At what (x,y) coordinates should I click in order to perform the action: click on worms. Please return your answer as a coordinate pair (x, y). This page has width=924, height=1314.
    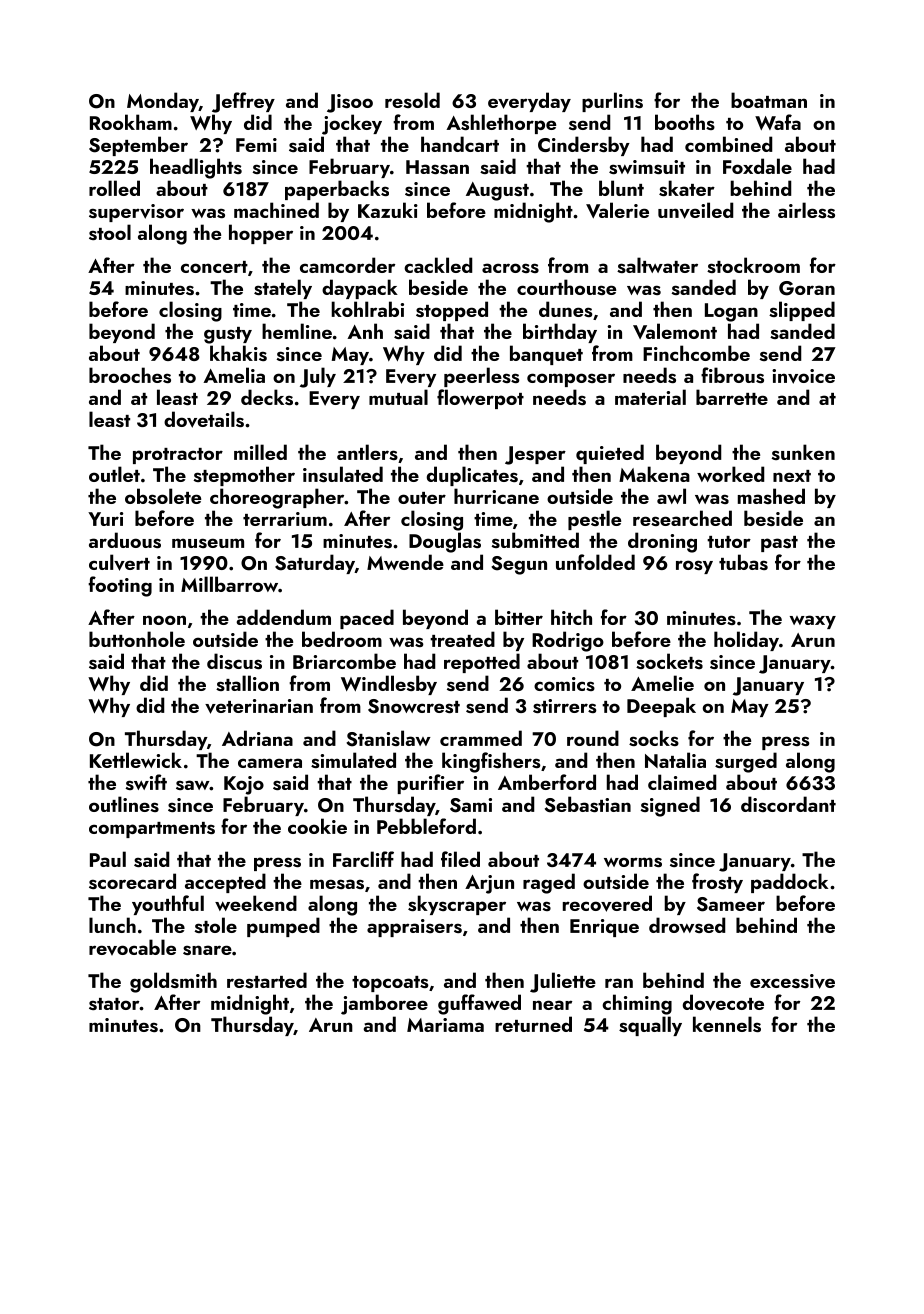
    Looking at the image, I should click on (633, 862).
